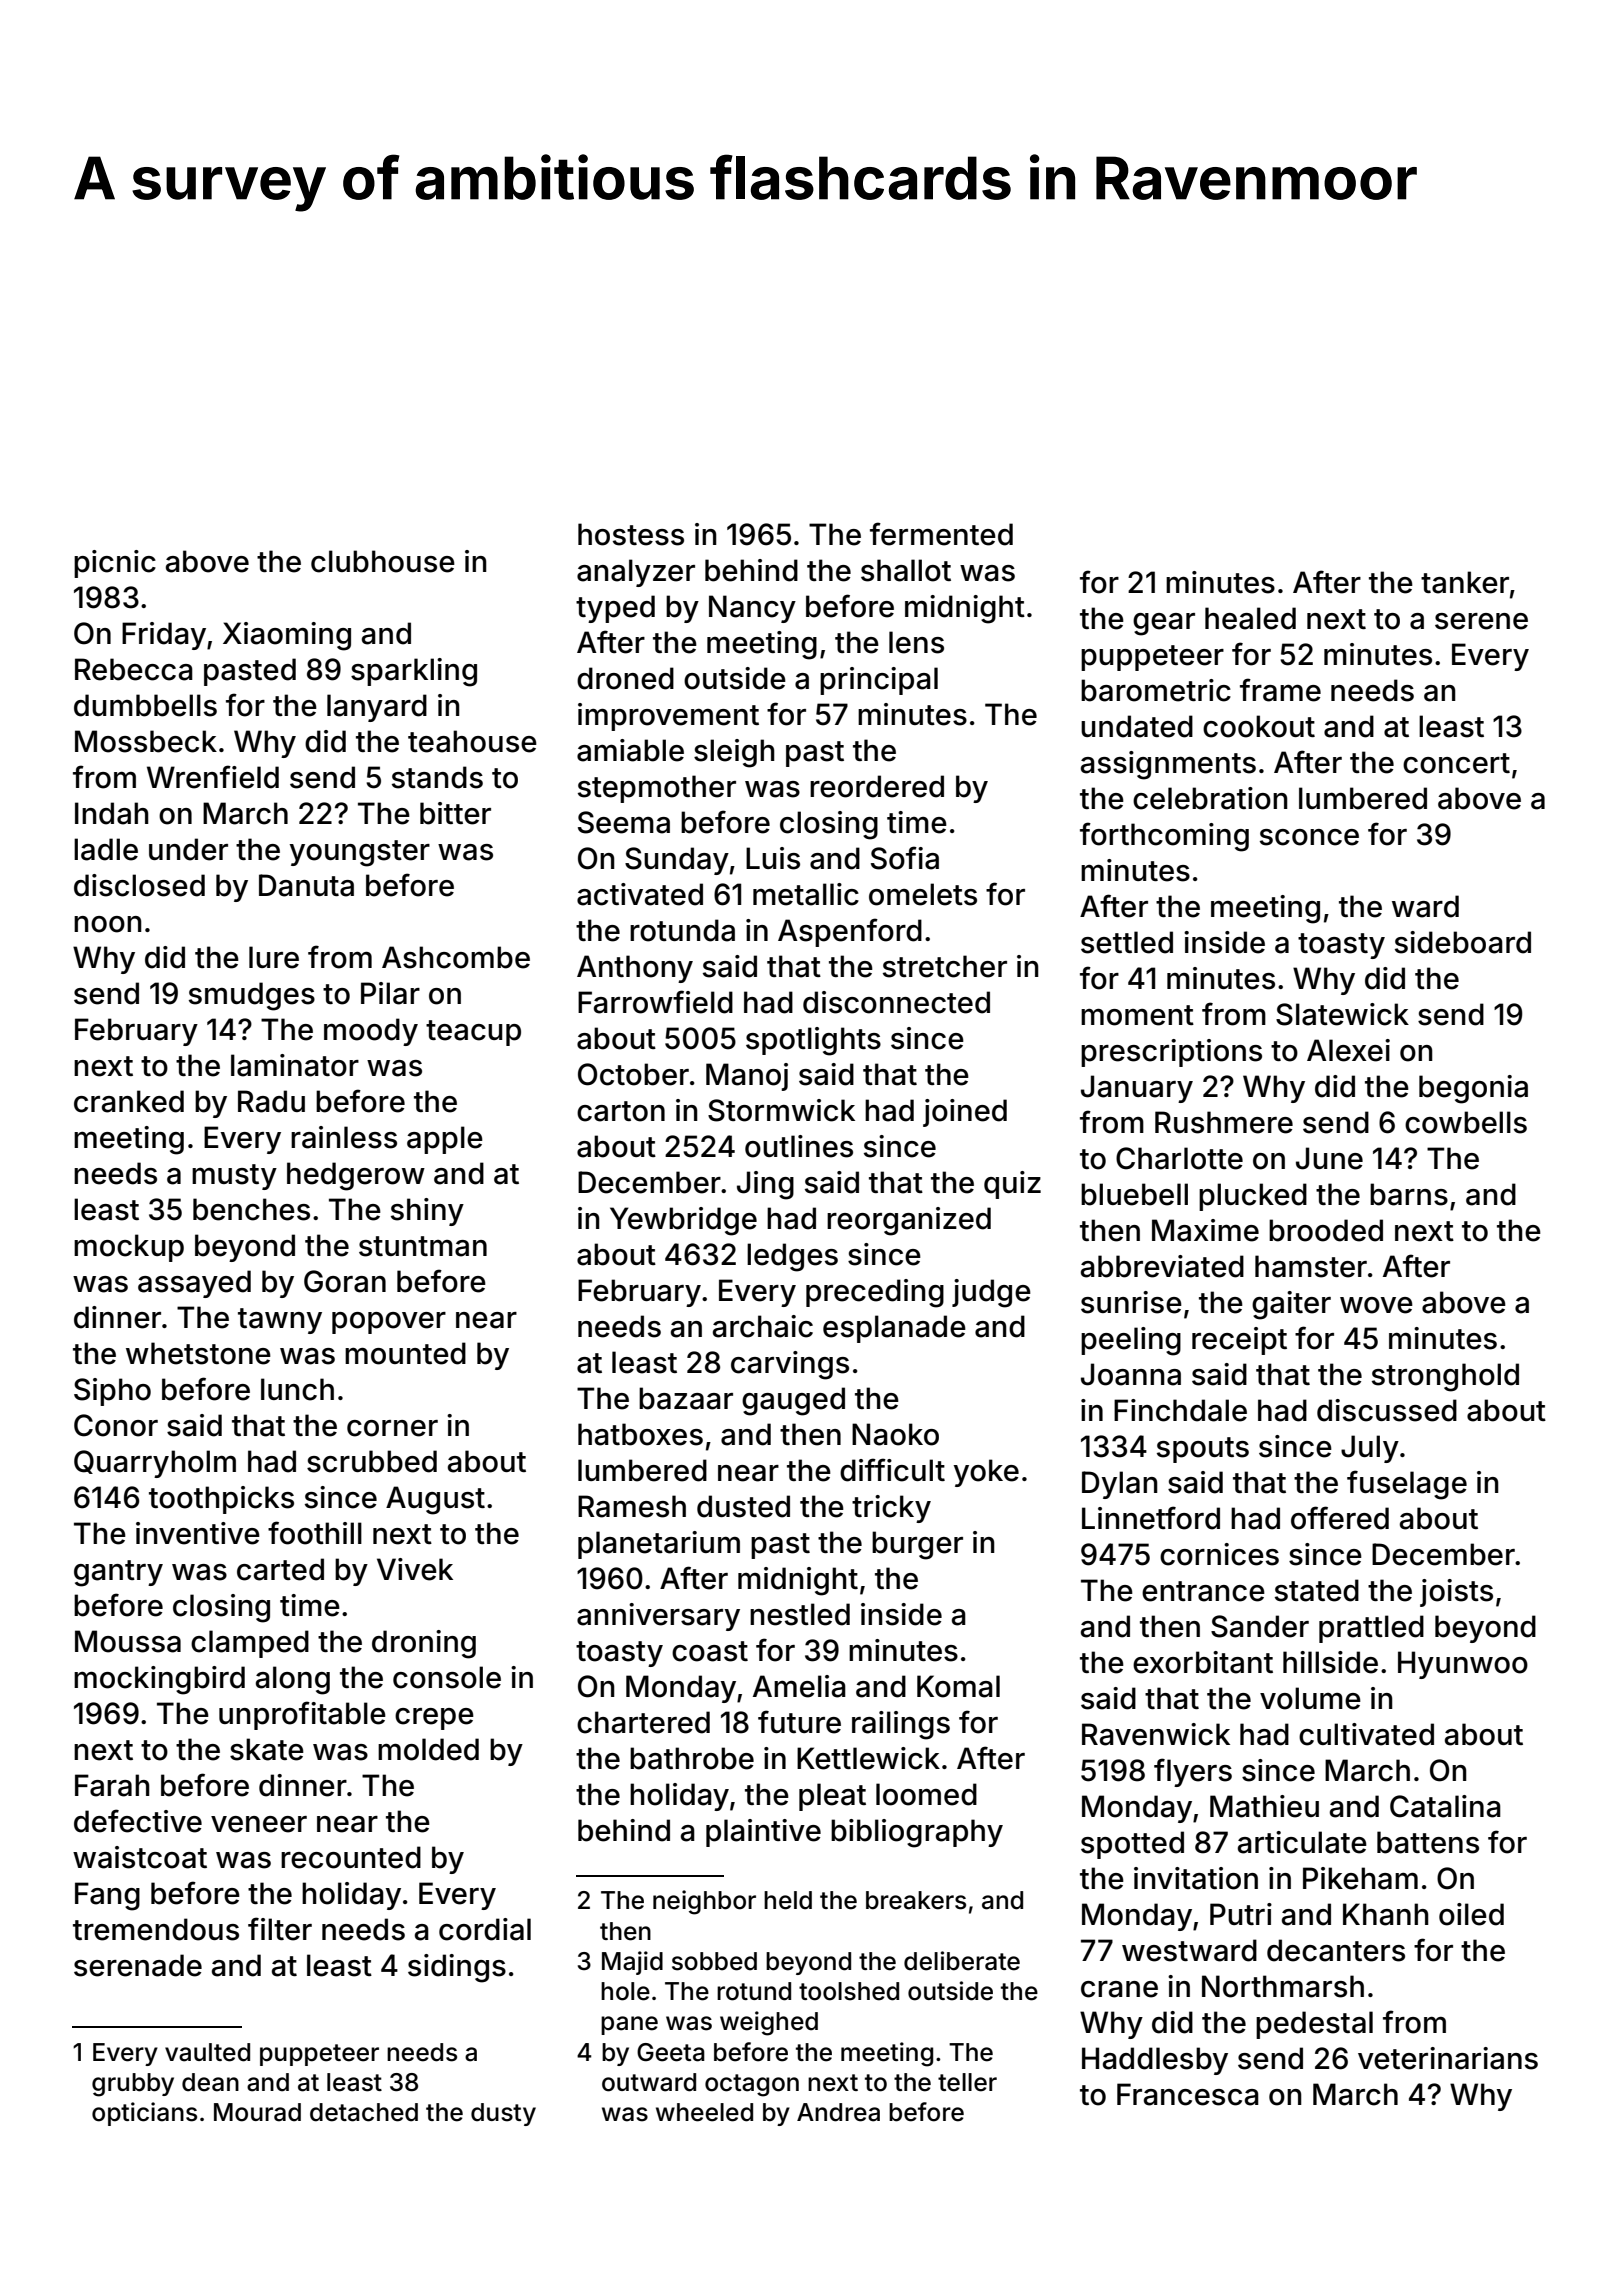 Image resolution: width=1620 pixels, height=2292 pixels. Describe the element at coordinates (138, 1821) in the screenshot. I see `defective` at that location.
